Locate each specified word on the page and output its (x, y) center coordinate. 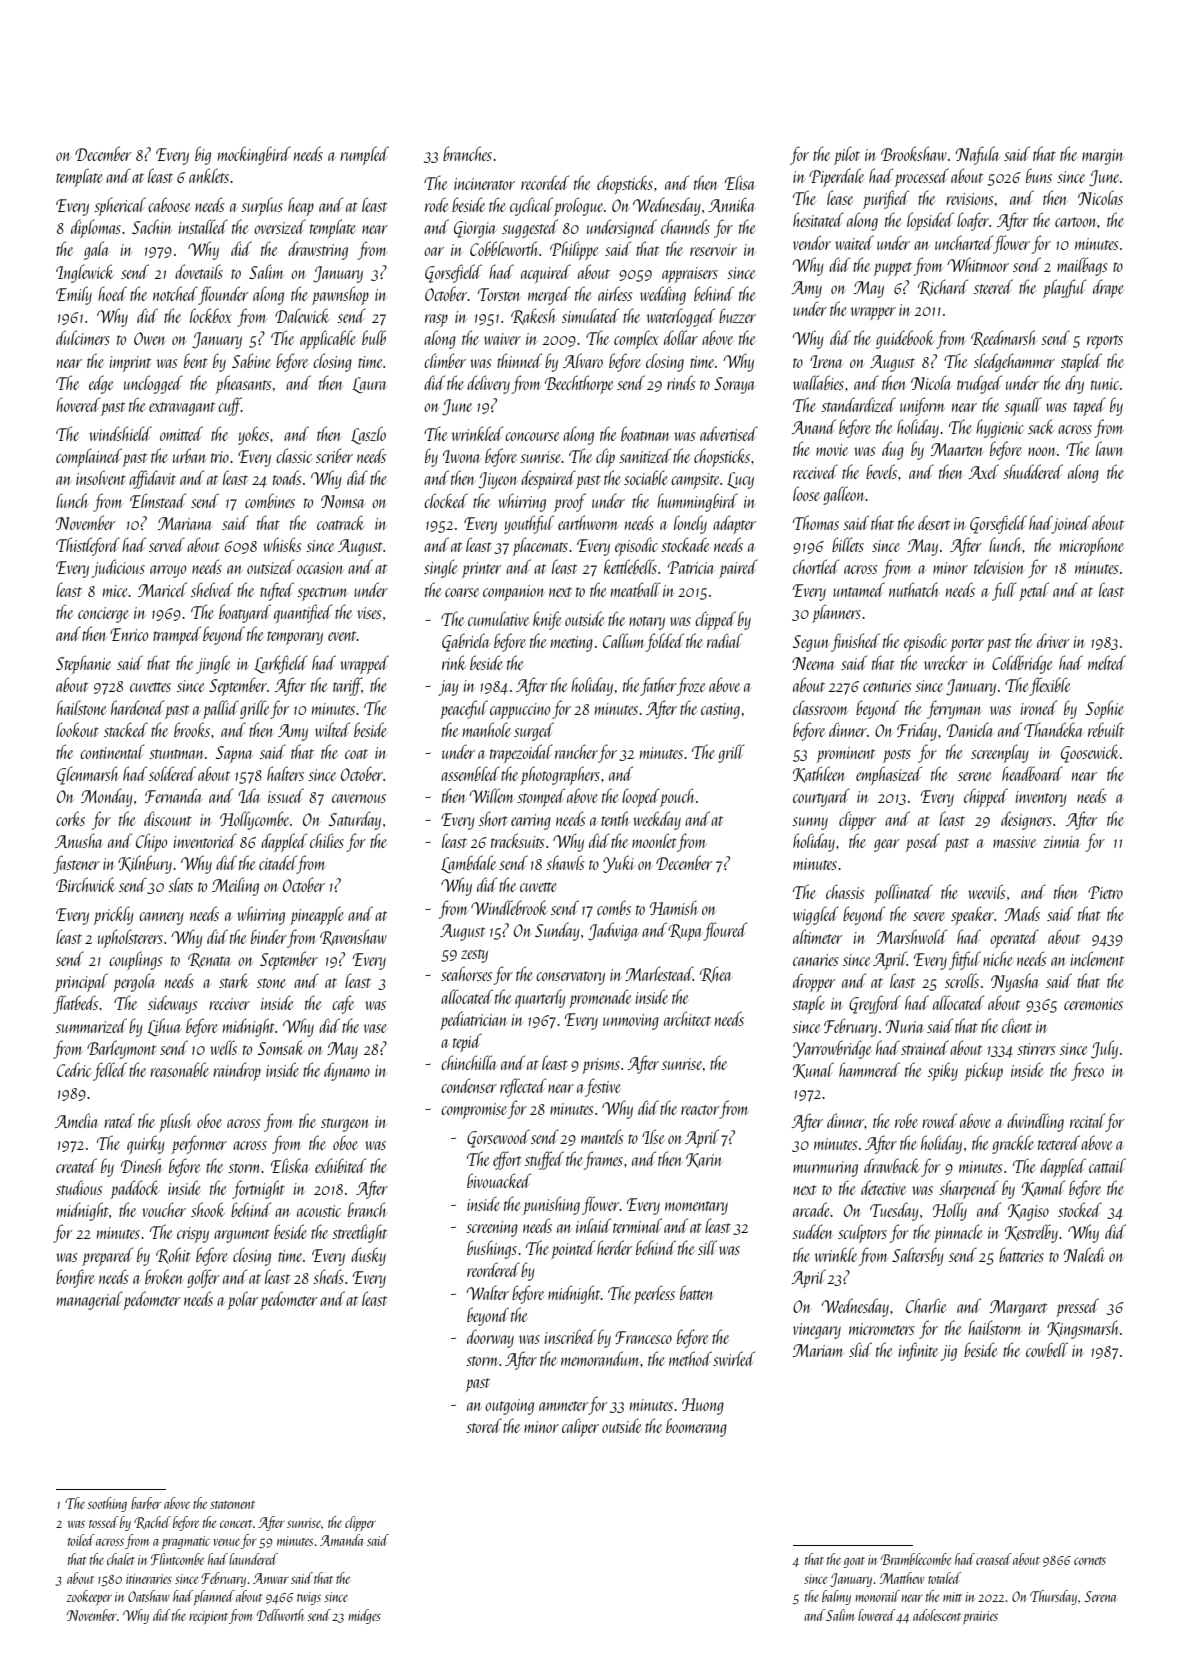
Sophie (1105, 709)
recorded (545, 182)
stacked (126, 729)
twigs (309, 1598)
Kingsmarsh (1083, 1329)
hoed (112, 293)
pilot (847, 155)
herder (614, 1247)
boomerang (696, 1427)
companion (514, 593)
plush (175, 1122)
